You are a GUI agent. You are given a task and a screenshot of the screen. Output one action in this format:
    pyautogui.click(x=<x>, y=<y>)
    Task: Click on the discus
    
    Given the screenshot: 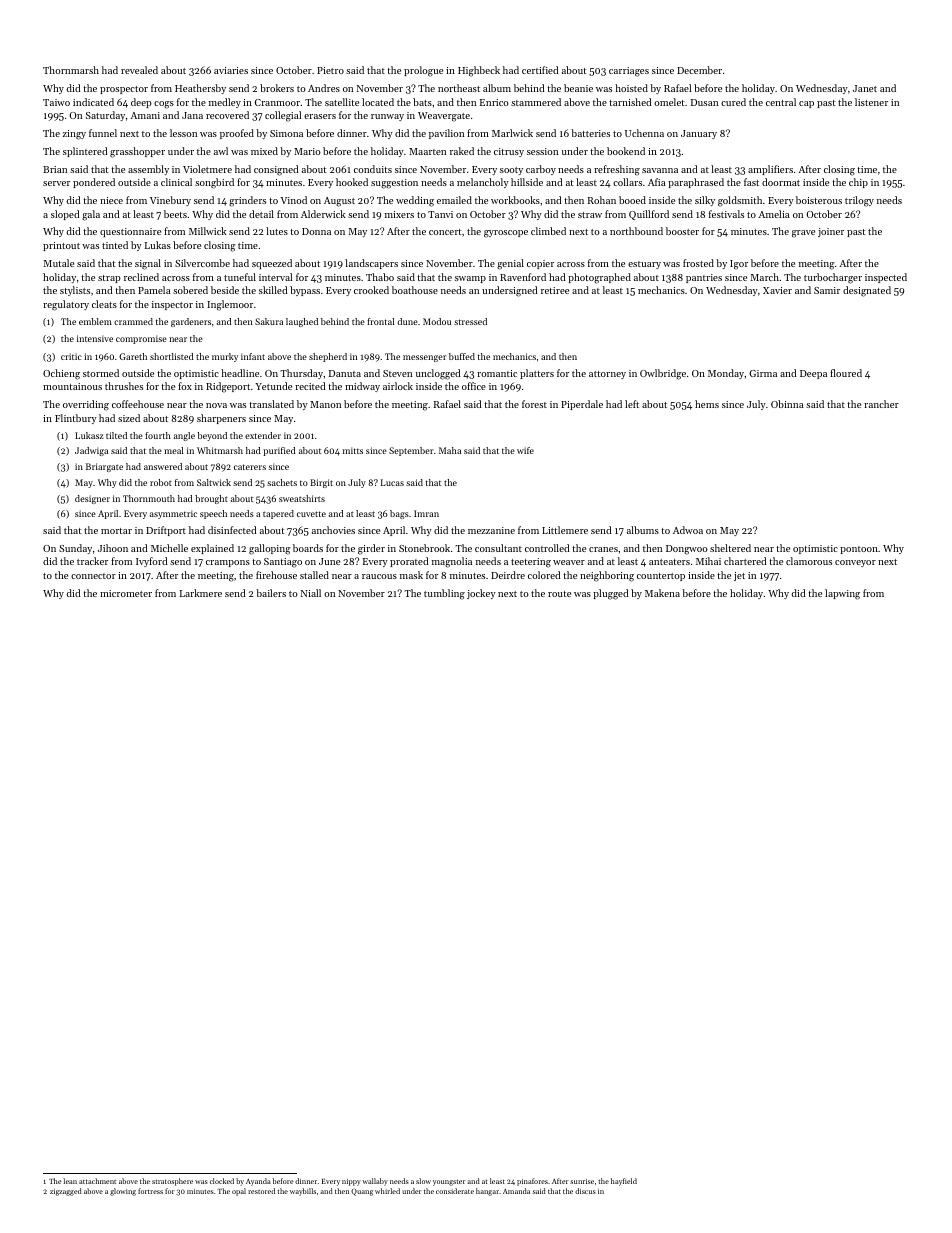 What is the action you would take?
    pyautogui.click(x=585, y=1191)
